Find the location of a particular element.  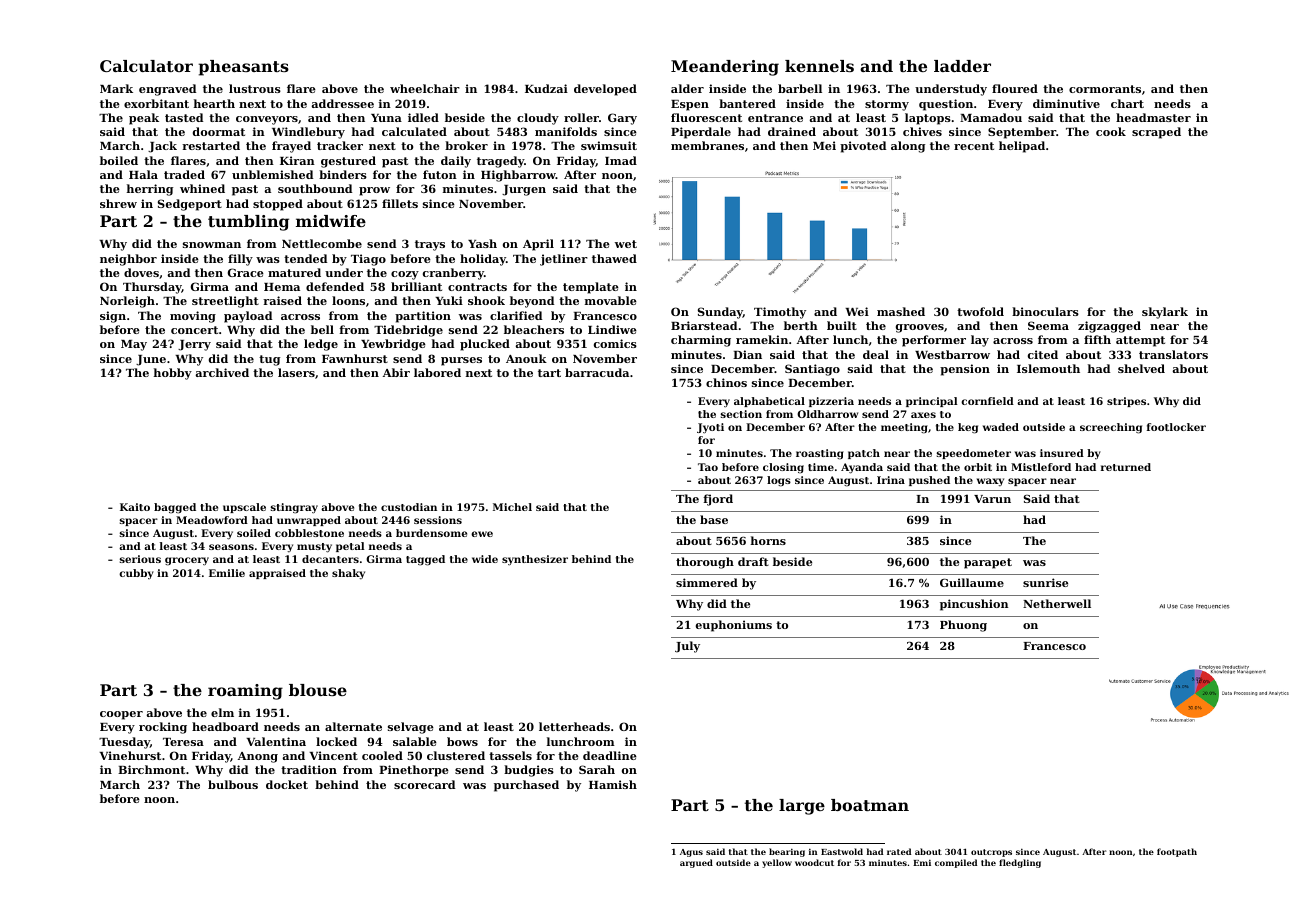

parapet is located at coordinates (988, 563).
